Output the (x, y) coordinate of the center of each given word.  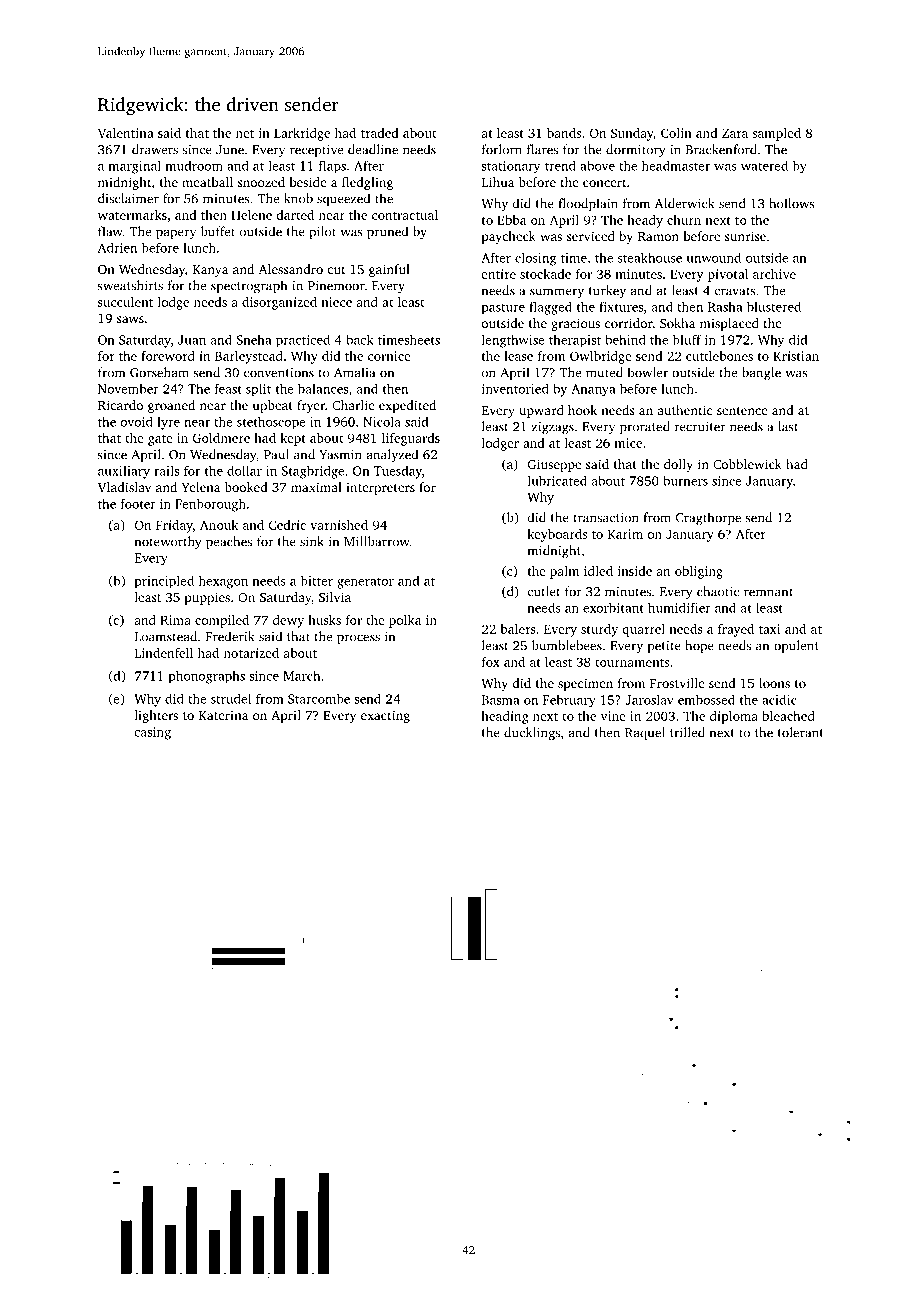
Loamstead (166, 636)
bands (564, 133)
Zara (735, 133)
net (245, 134)
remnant (768, 592)
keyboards (557, 535)
